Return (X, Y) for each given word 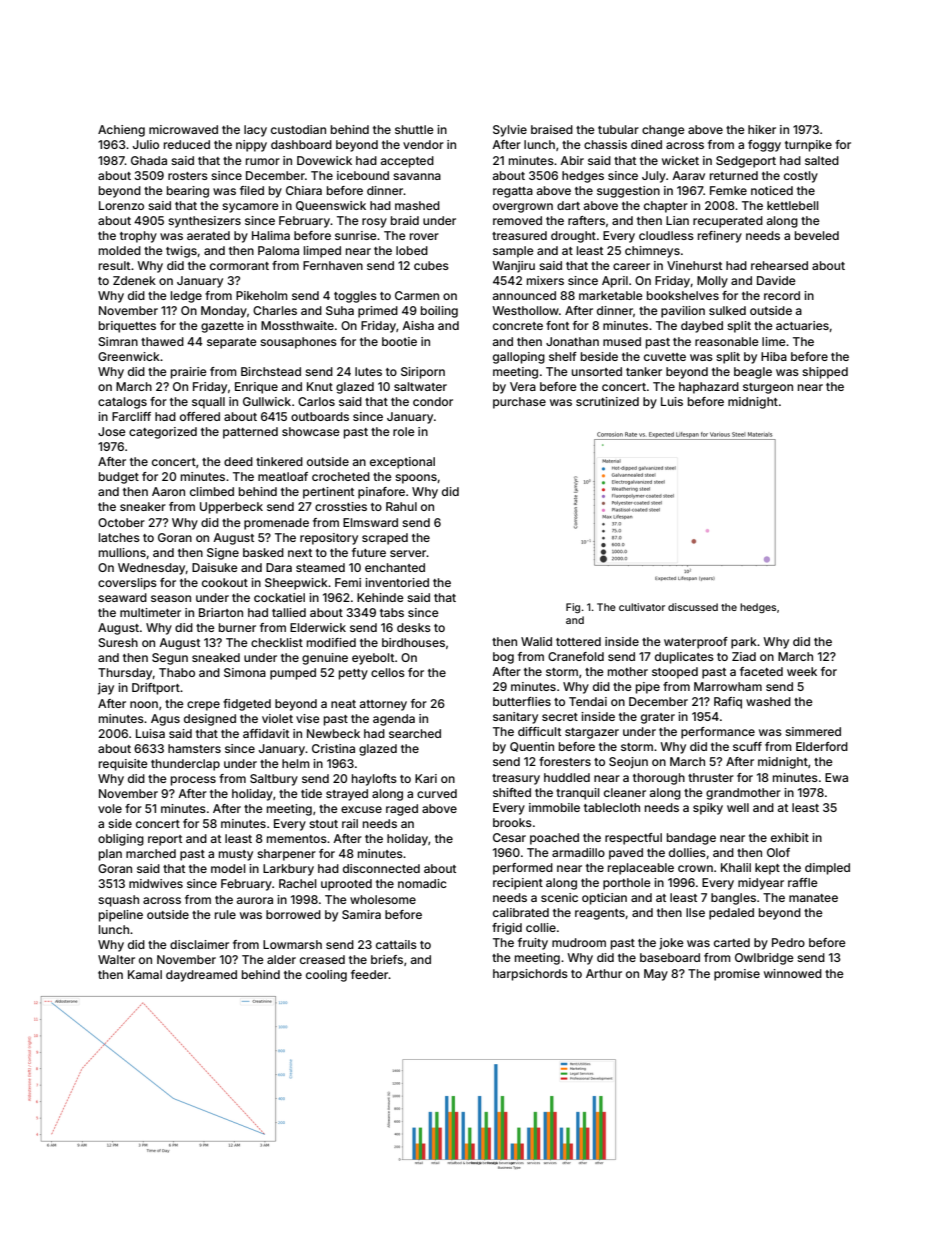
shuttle (414, 129)
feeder (370, 974)
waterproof (696, 643)
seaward (122, 597)
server (408, 553)
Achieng (121, 131)
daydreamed (201, 976)
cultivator (642, 607)
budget (119, 478)
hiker (762, 129)
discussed (693, 607)
